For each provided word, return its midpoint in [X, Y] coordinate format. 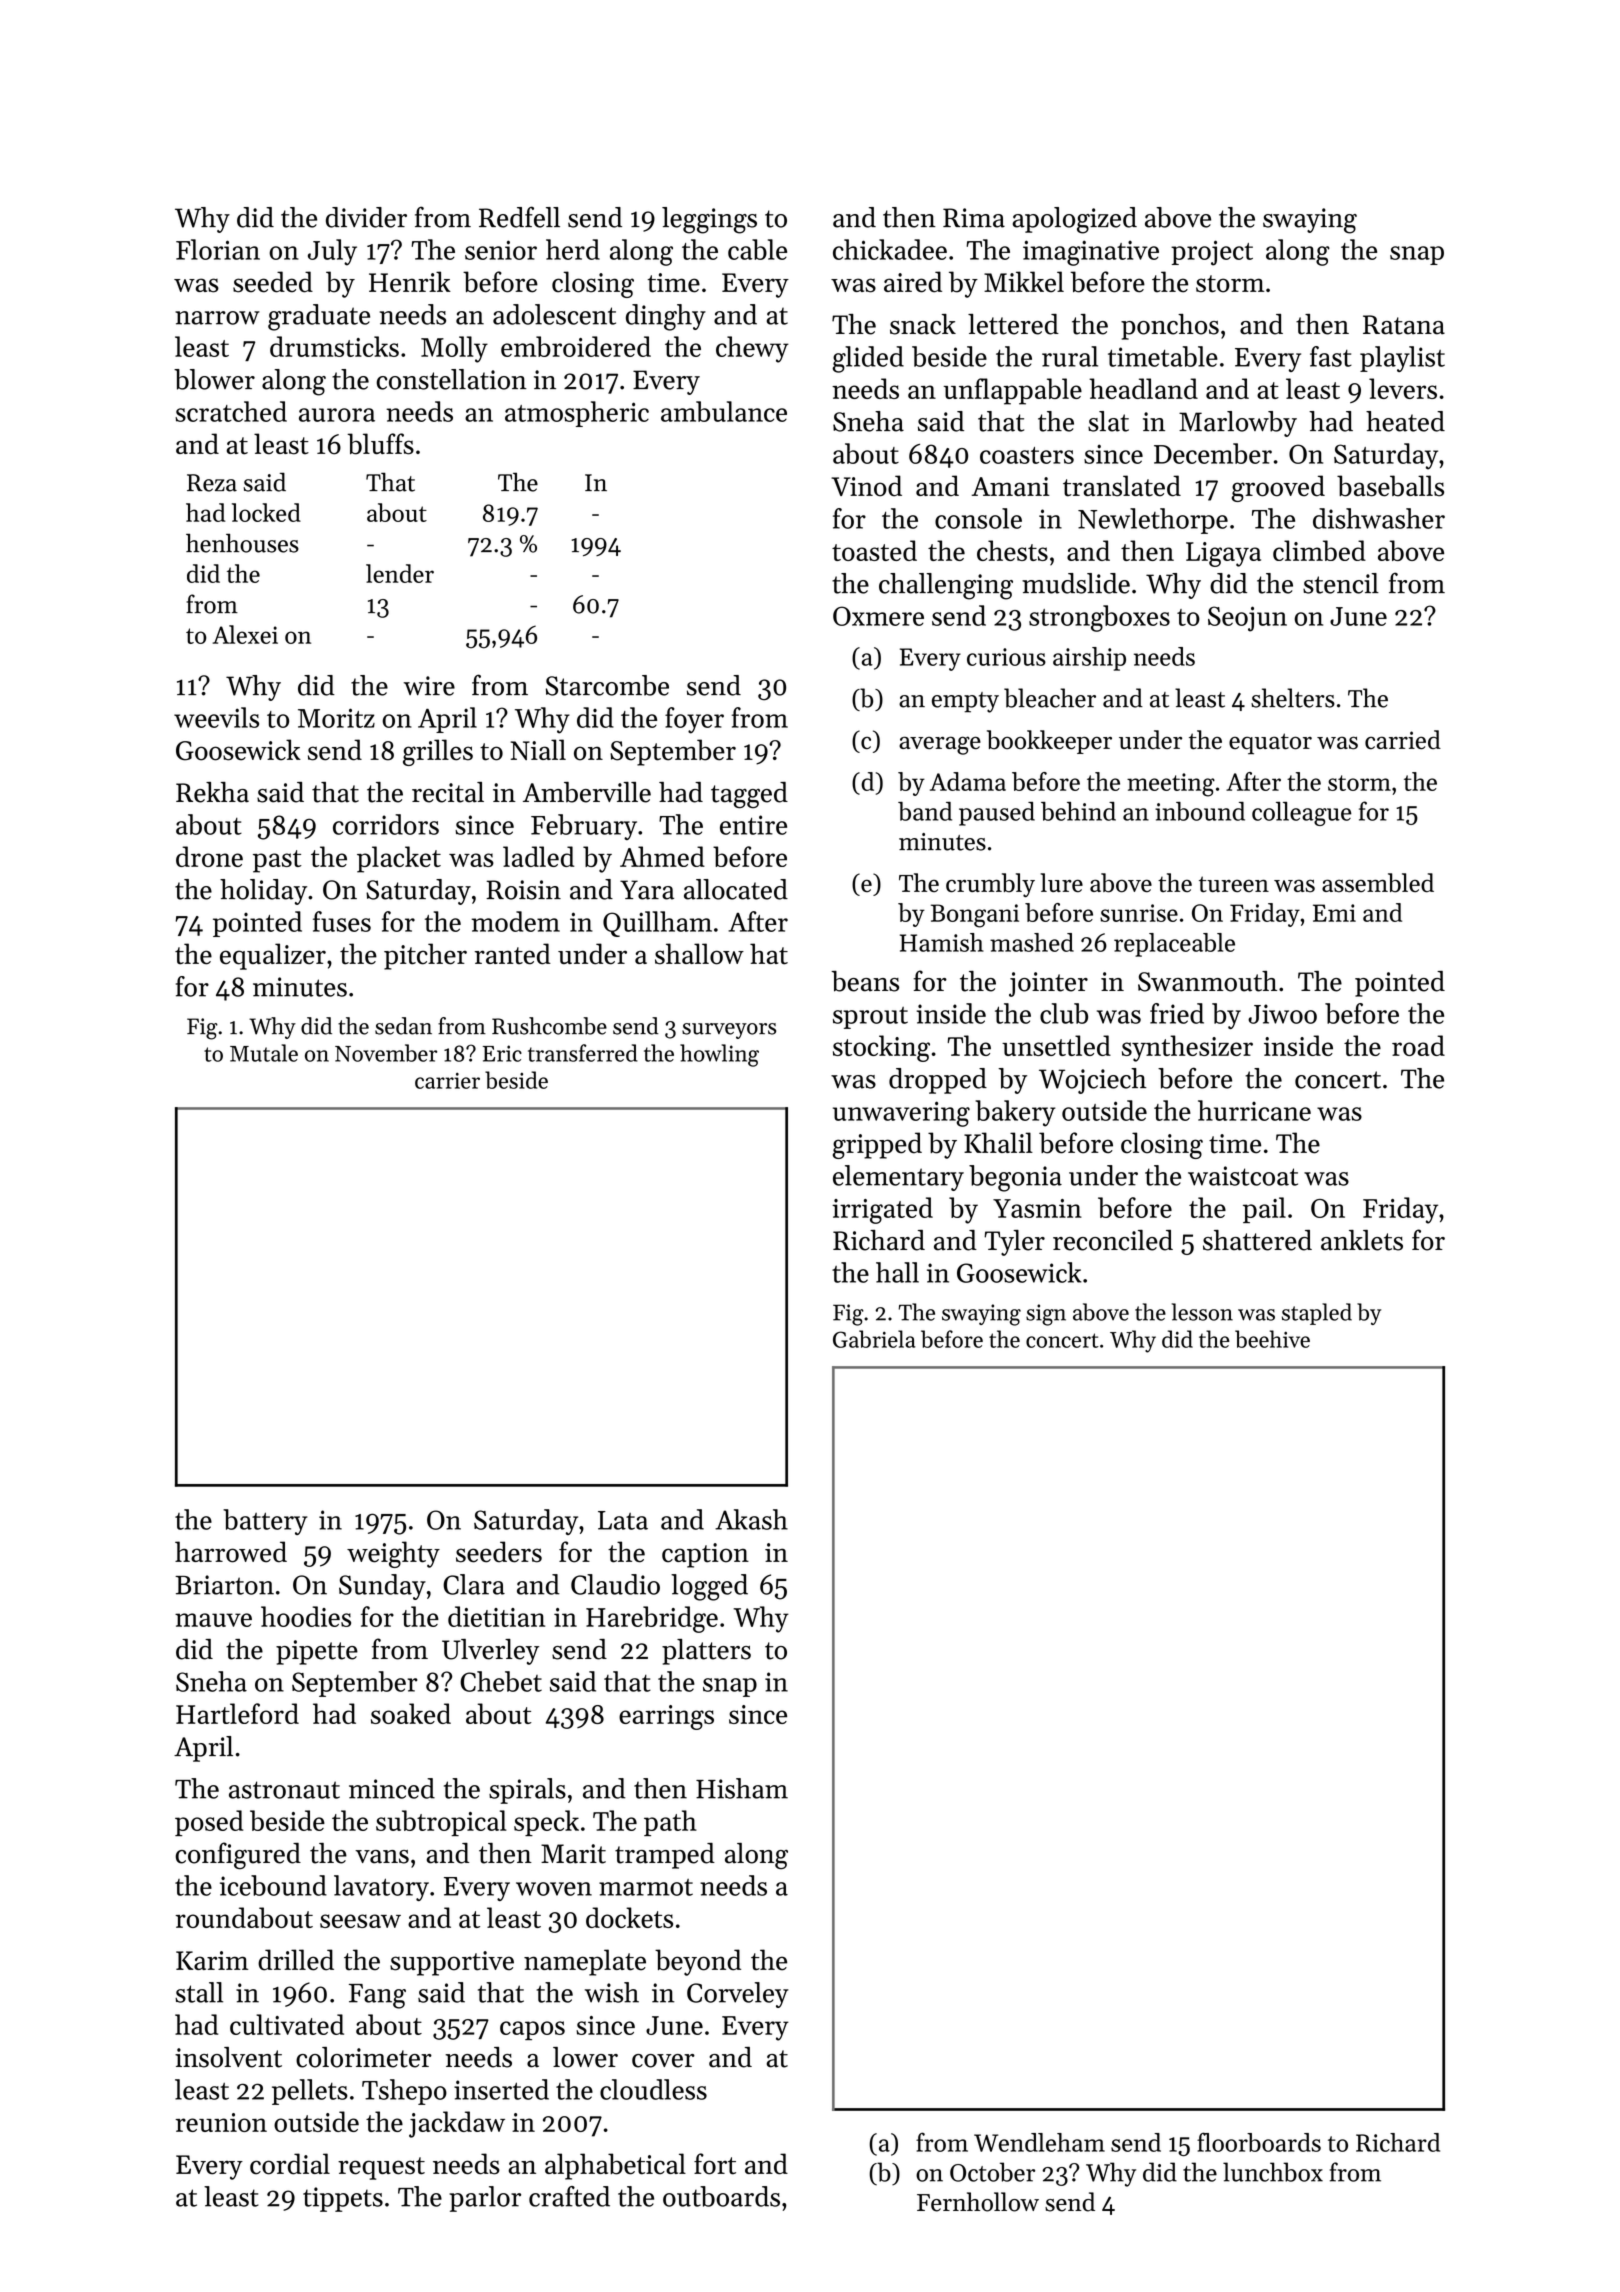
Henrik [410, 282]
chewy [752, 349]
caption [705, 1555]
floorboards [1259, 2142]
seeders [499, 1552]
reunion [221, 2122]
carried [1403, 740]
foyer [694, 720]
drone [209, 856]
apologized [1075, 220]
